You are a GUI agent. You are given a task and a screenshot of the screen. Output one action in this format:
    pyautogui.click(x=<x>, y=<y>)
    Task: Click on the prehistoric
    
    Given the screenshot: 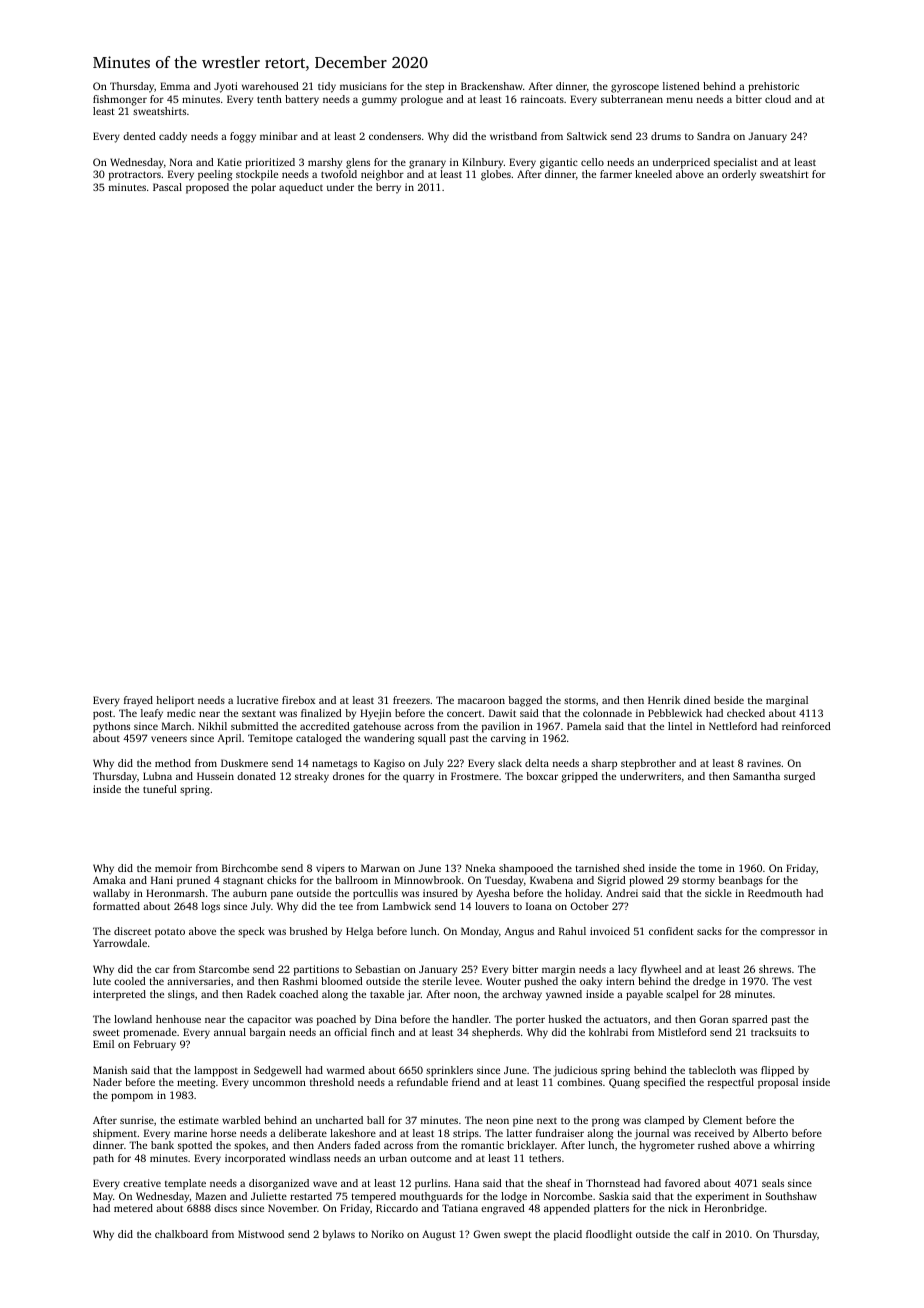 What is the action you would take?
    pyautogui.click(x=773, y=87)
